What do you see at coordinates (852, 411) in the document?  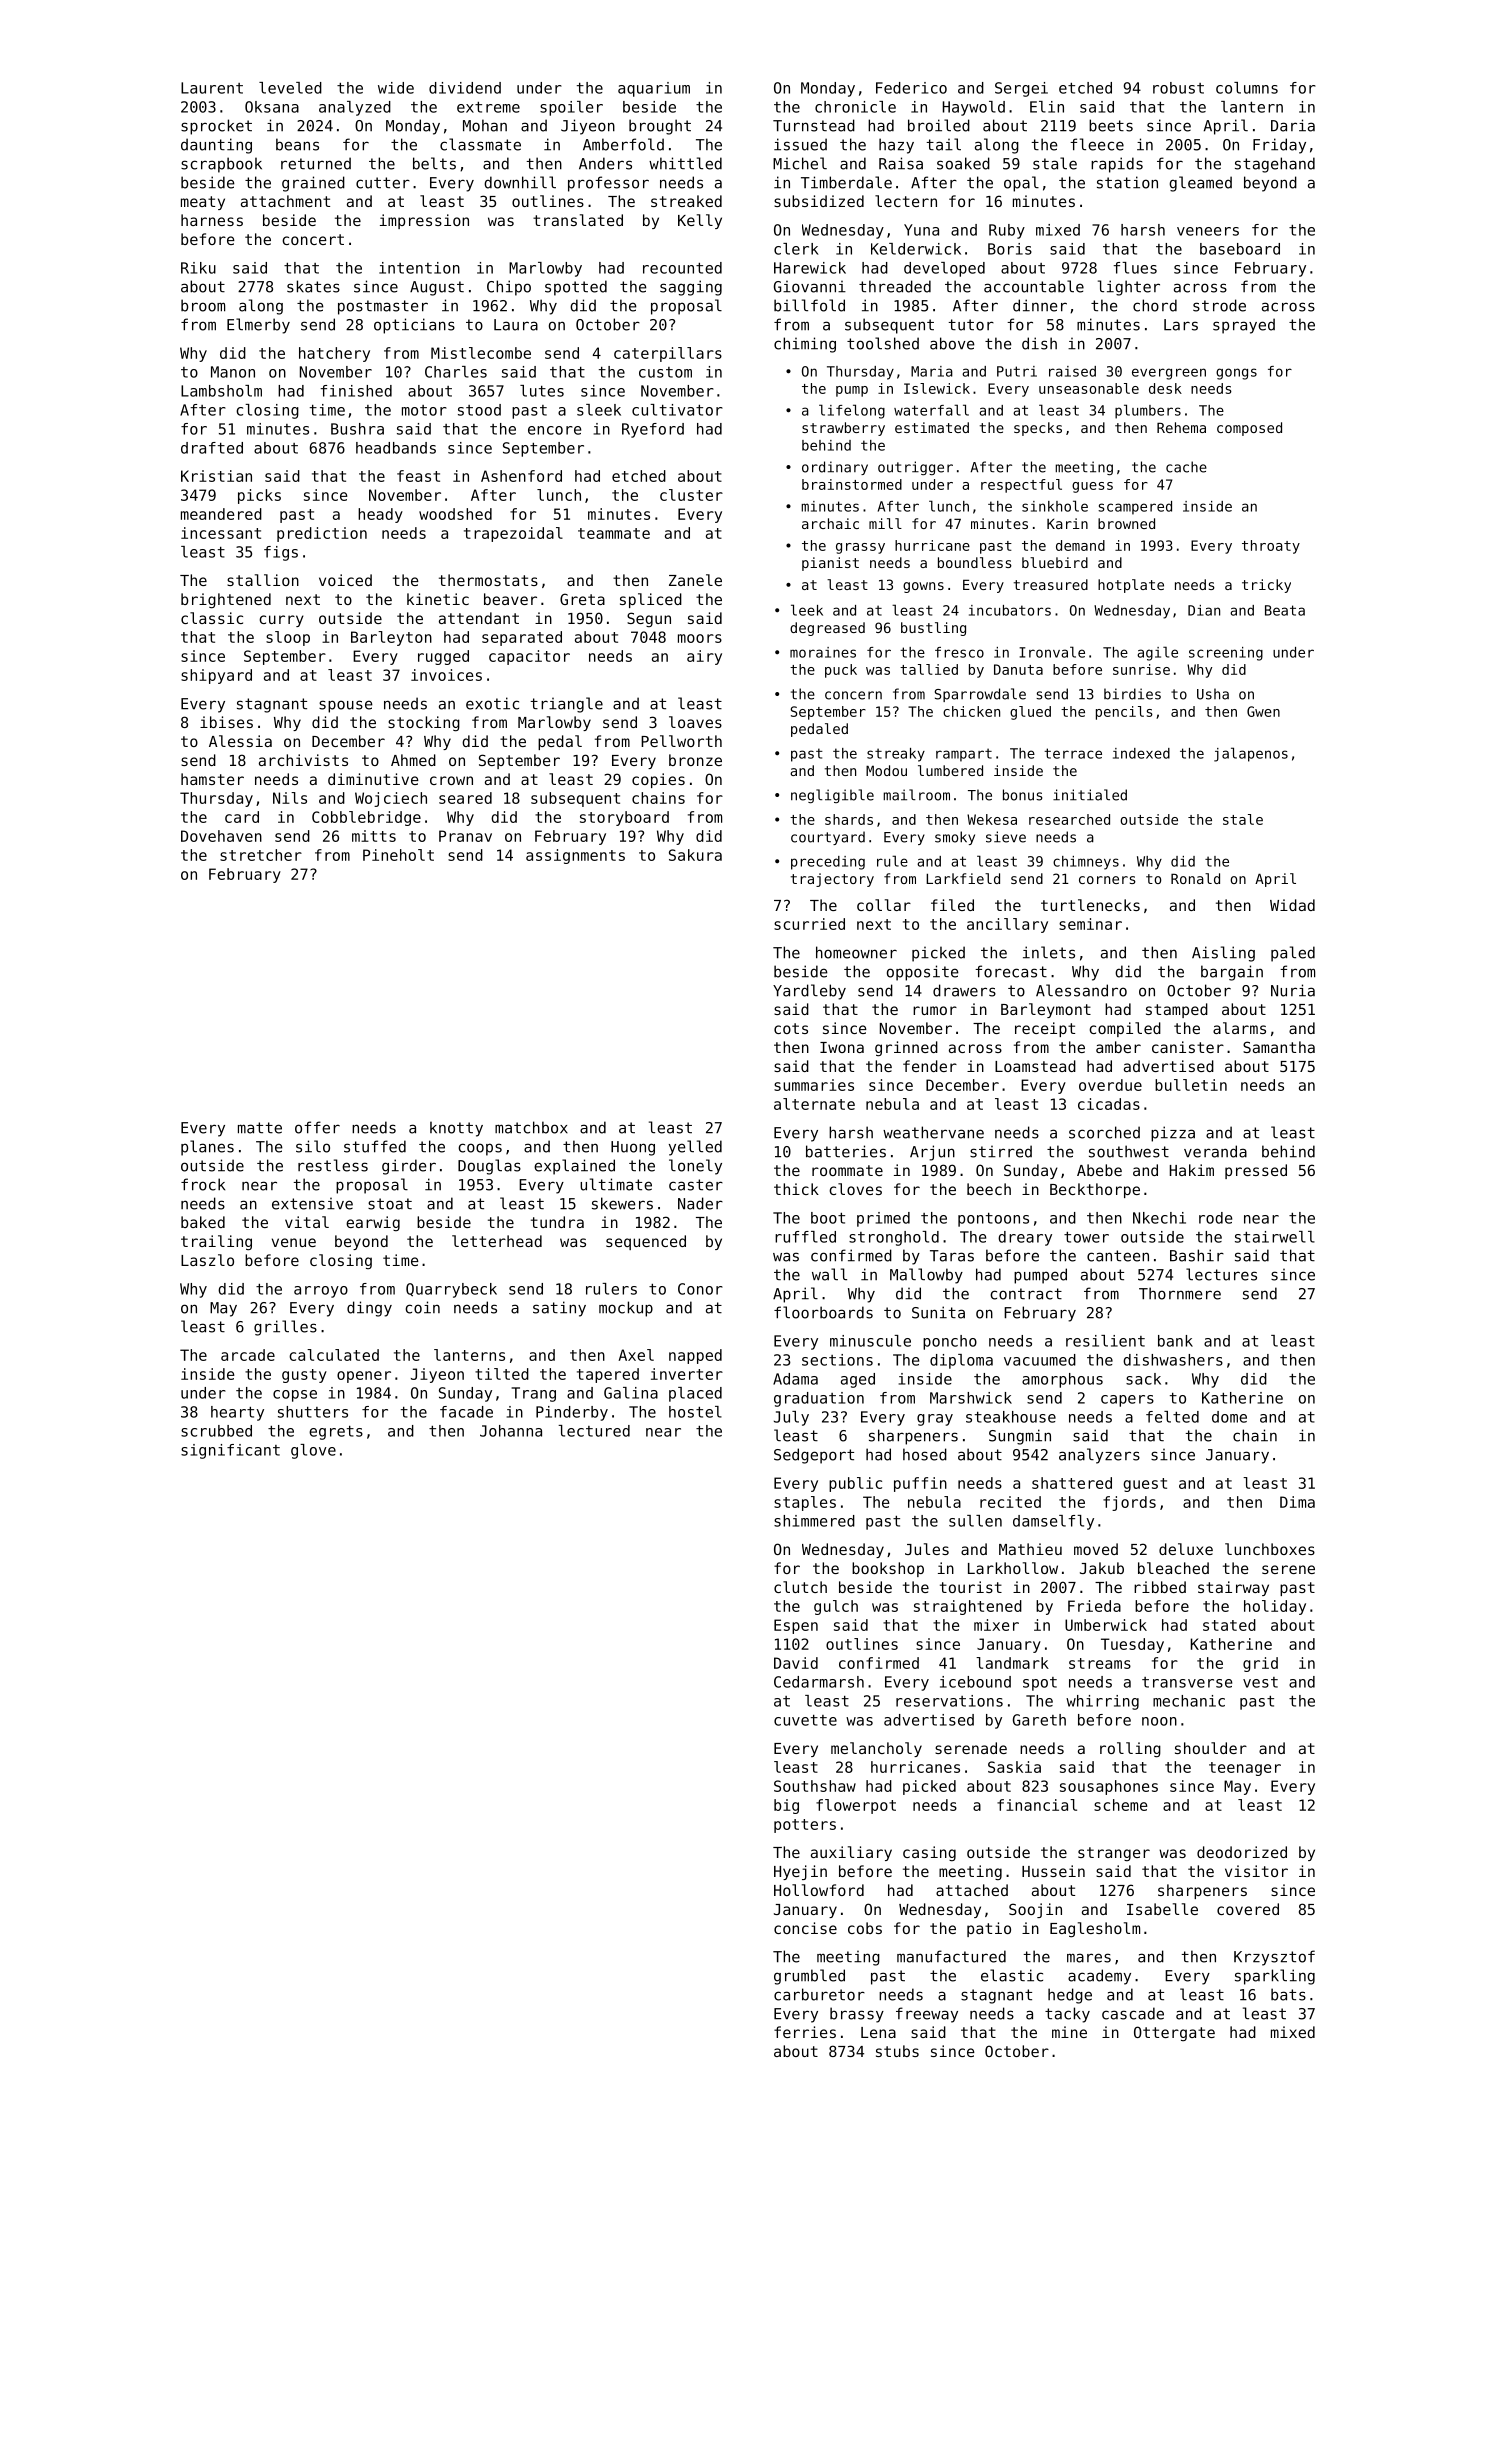 I see `lifelong` at bounding box center [852, 411].
